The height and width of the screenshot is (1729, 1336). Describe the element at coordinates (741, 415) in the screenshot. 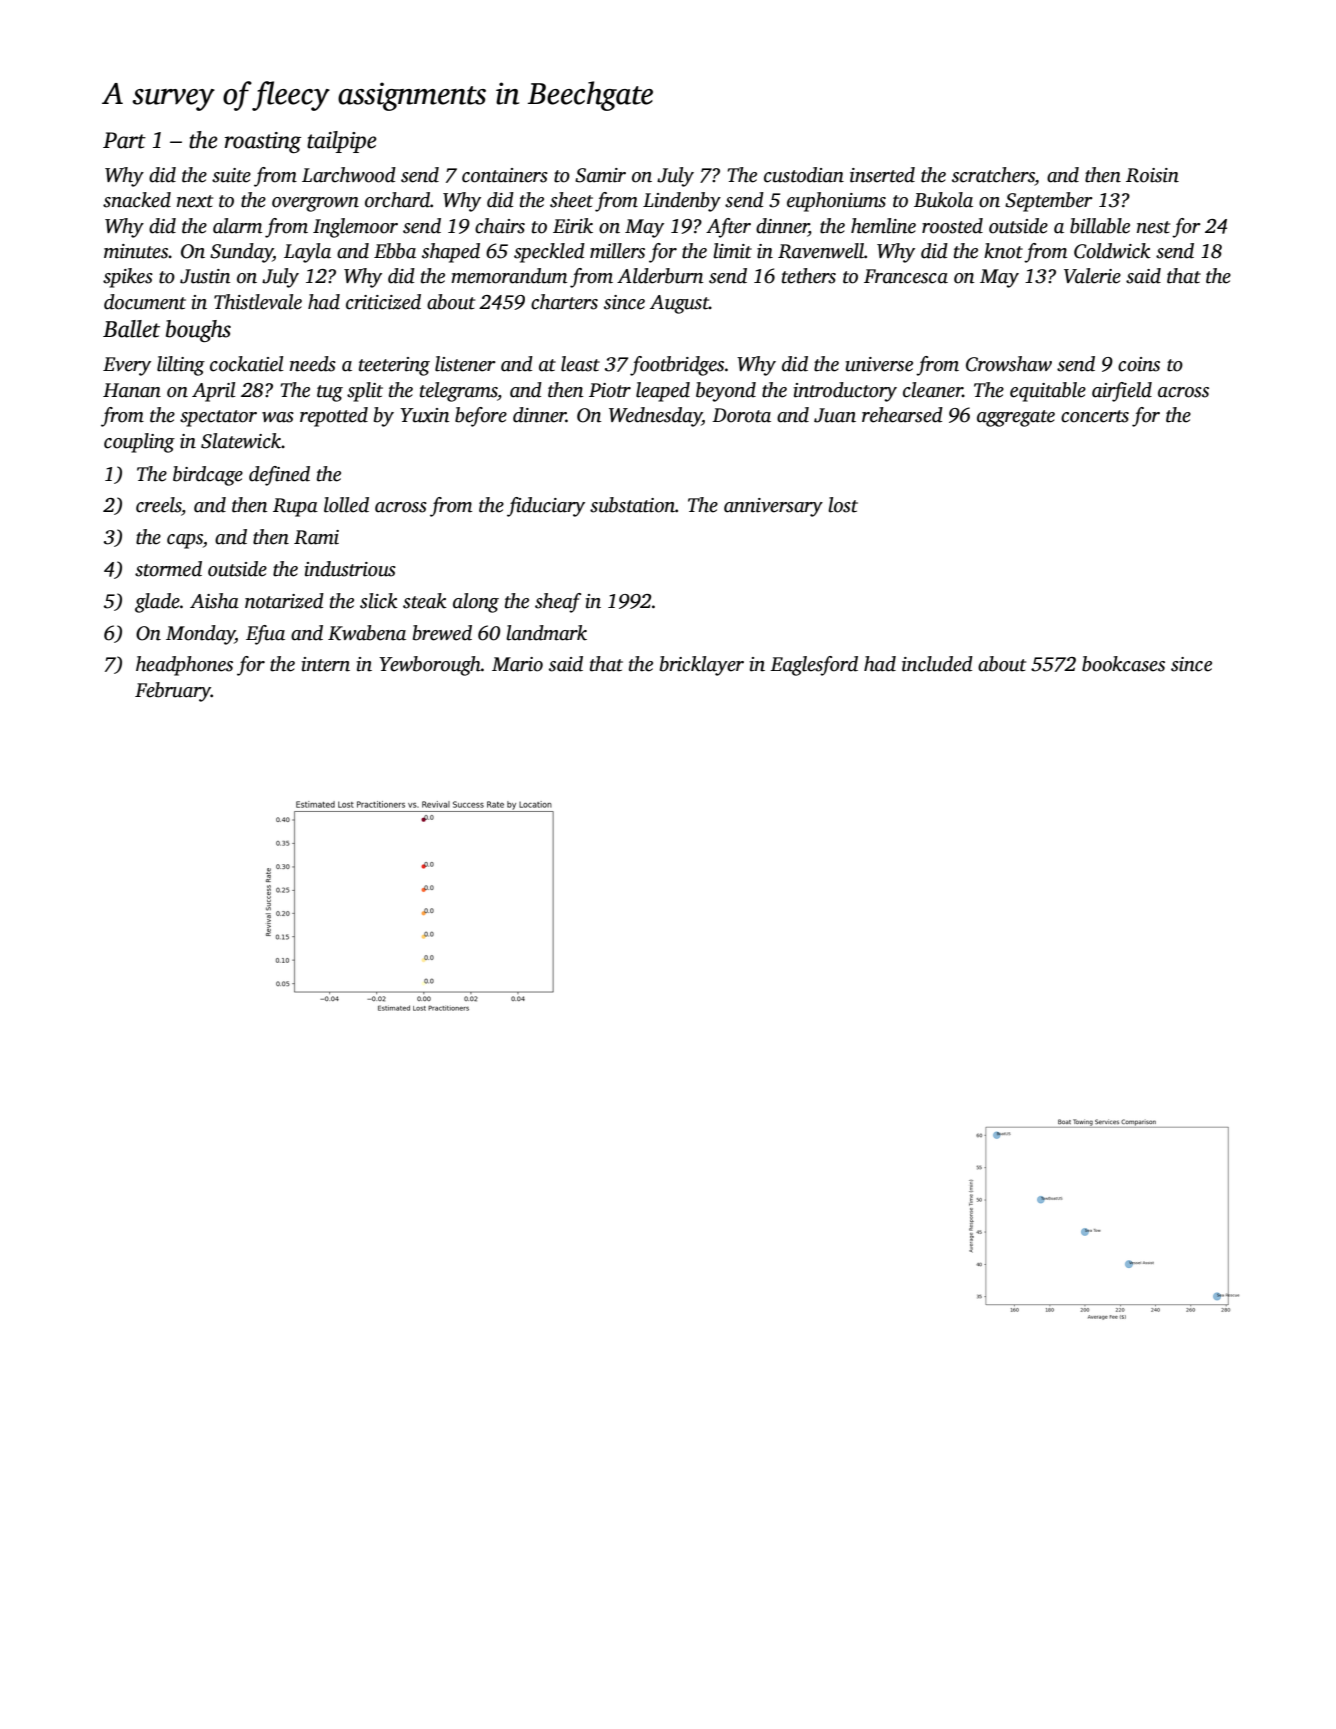

I see `Dorota` at that location.
